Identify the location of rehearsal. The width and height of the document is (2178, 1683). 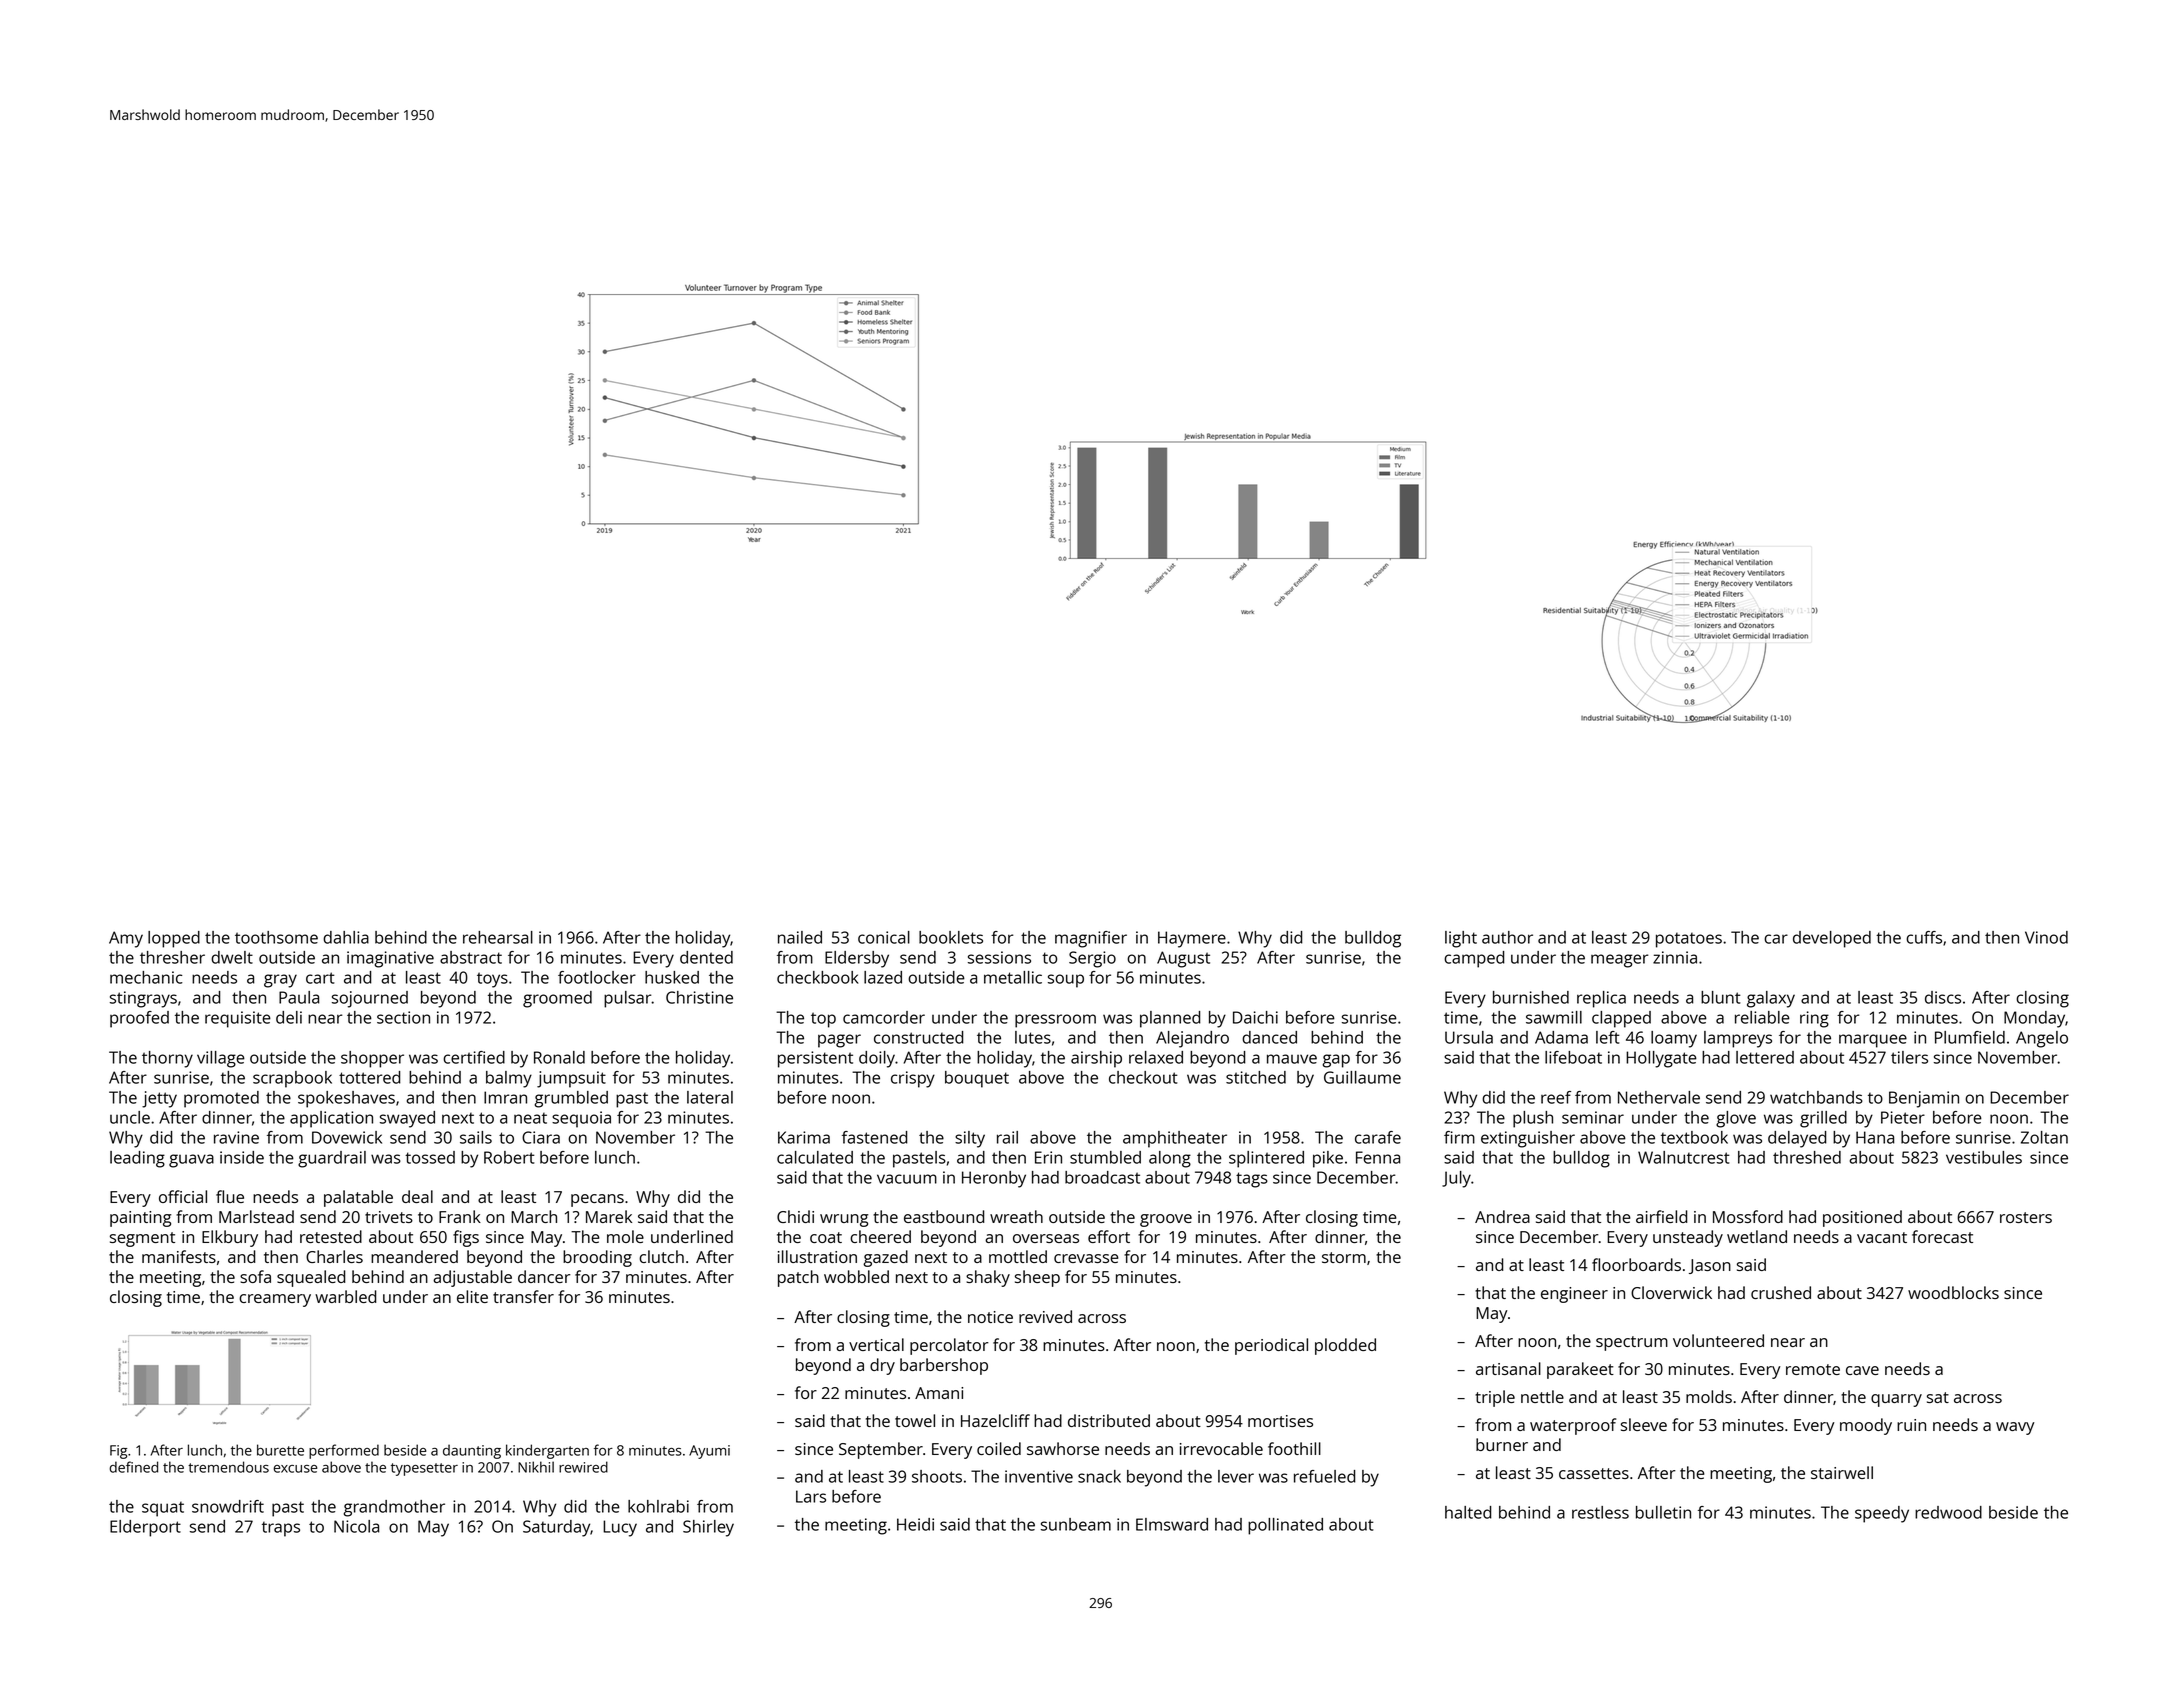
(498, 937).
